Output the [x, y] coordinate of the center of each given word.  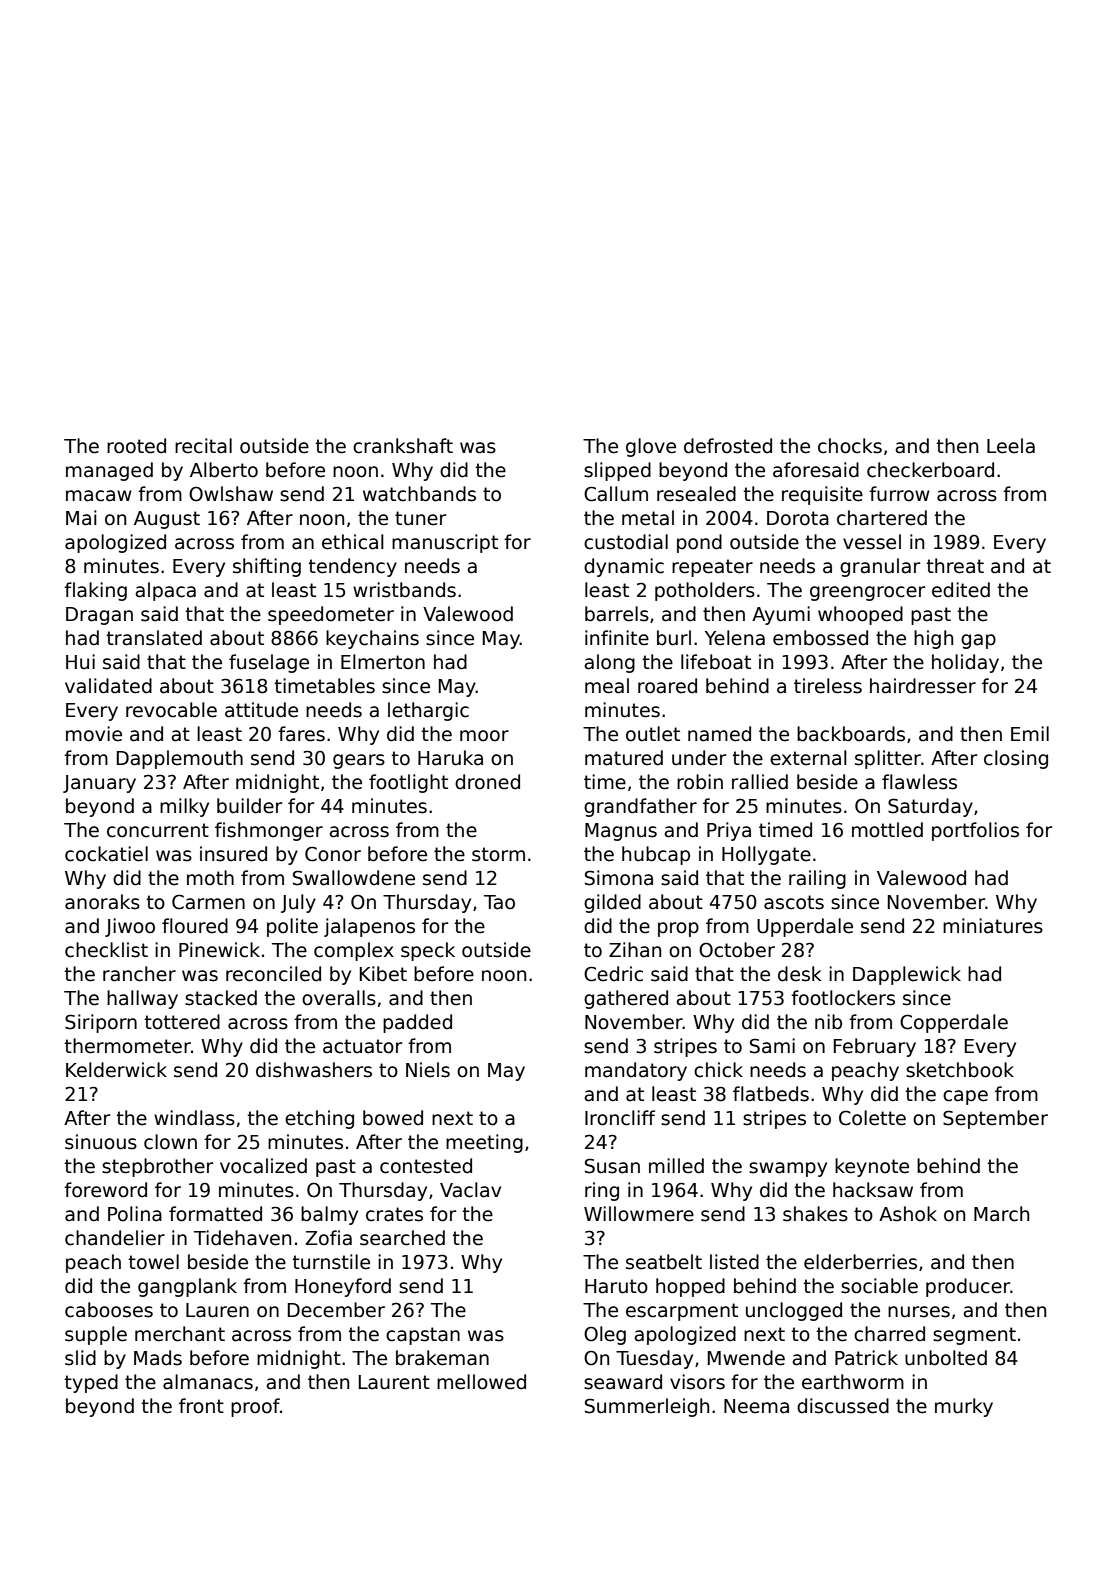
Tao [499, 902]
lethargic [428, 711]
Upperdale [805, 927]
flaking [95, 591]
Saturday [930, 807]
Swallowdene [354, 878]
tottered [182, 1022]
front [201, 1406]
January [99, 784]
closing [1016, 759]
